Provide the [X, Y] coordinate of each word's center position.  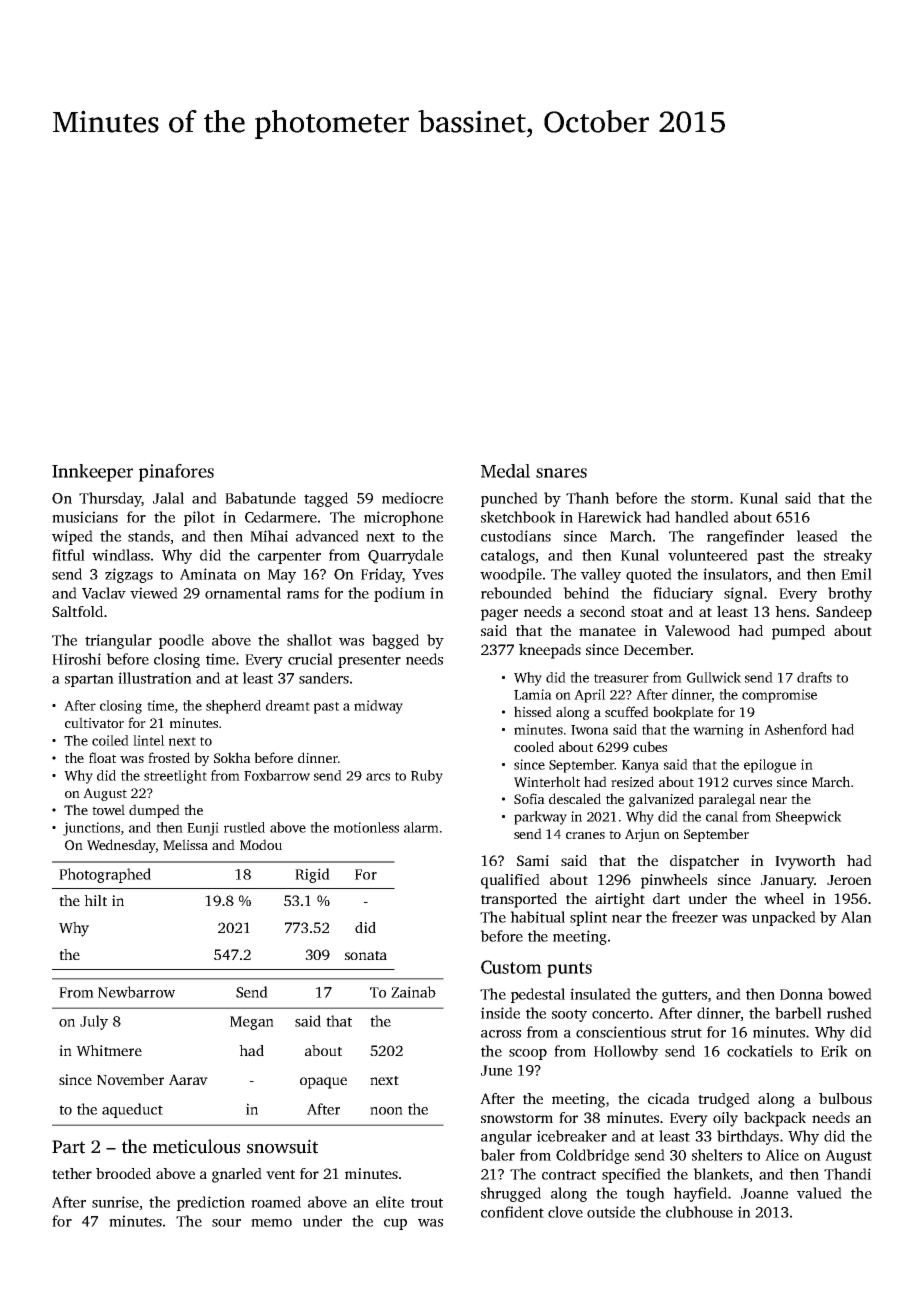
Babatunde [260, 498]
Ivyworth [805, 862]
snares [561, 473]
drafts [814, 677]
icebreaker [572, 1136]
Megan [252, 1023]
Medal [505, 471]
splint [588, 918]
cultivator [94, 722]
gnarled [237, 1175]
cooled [534, 746]
